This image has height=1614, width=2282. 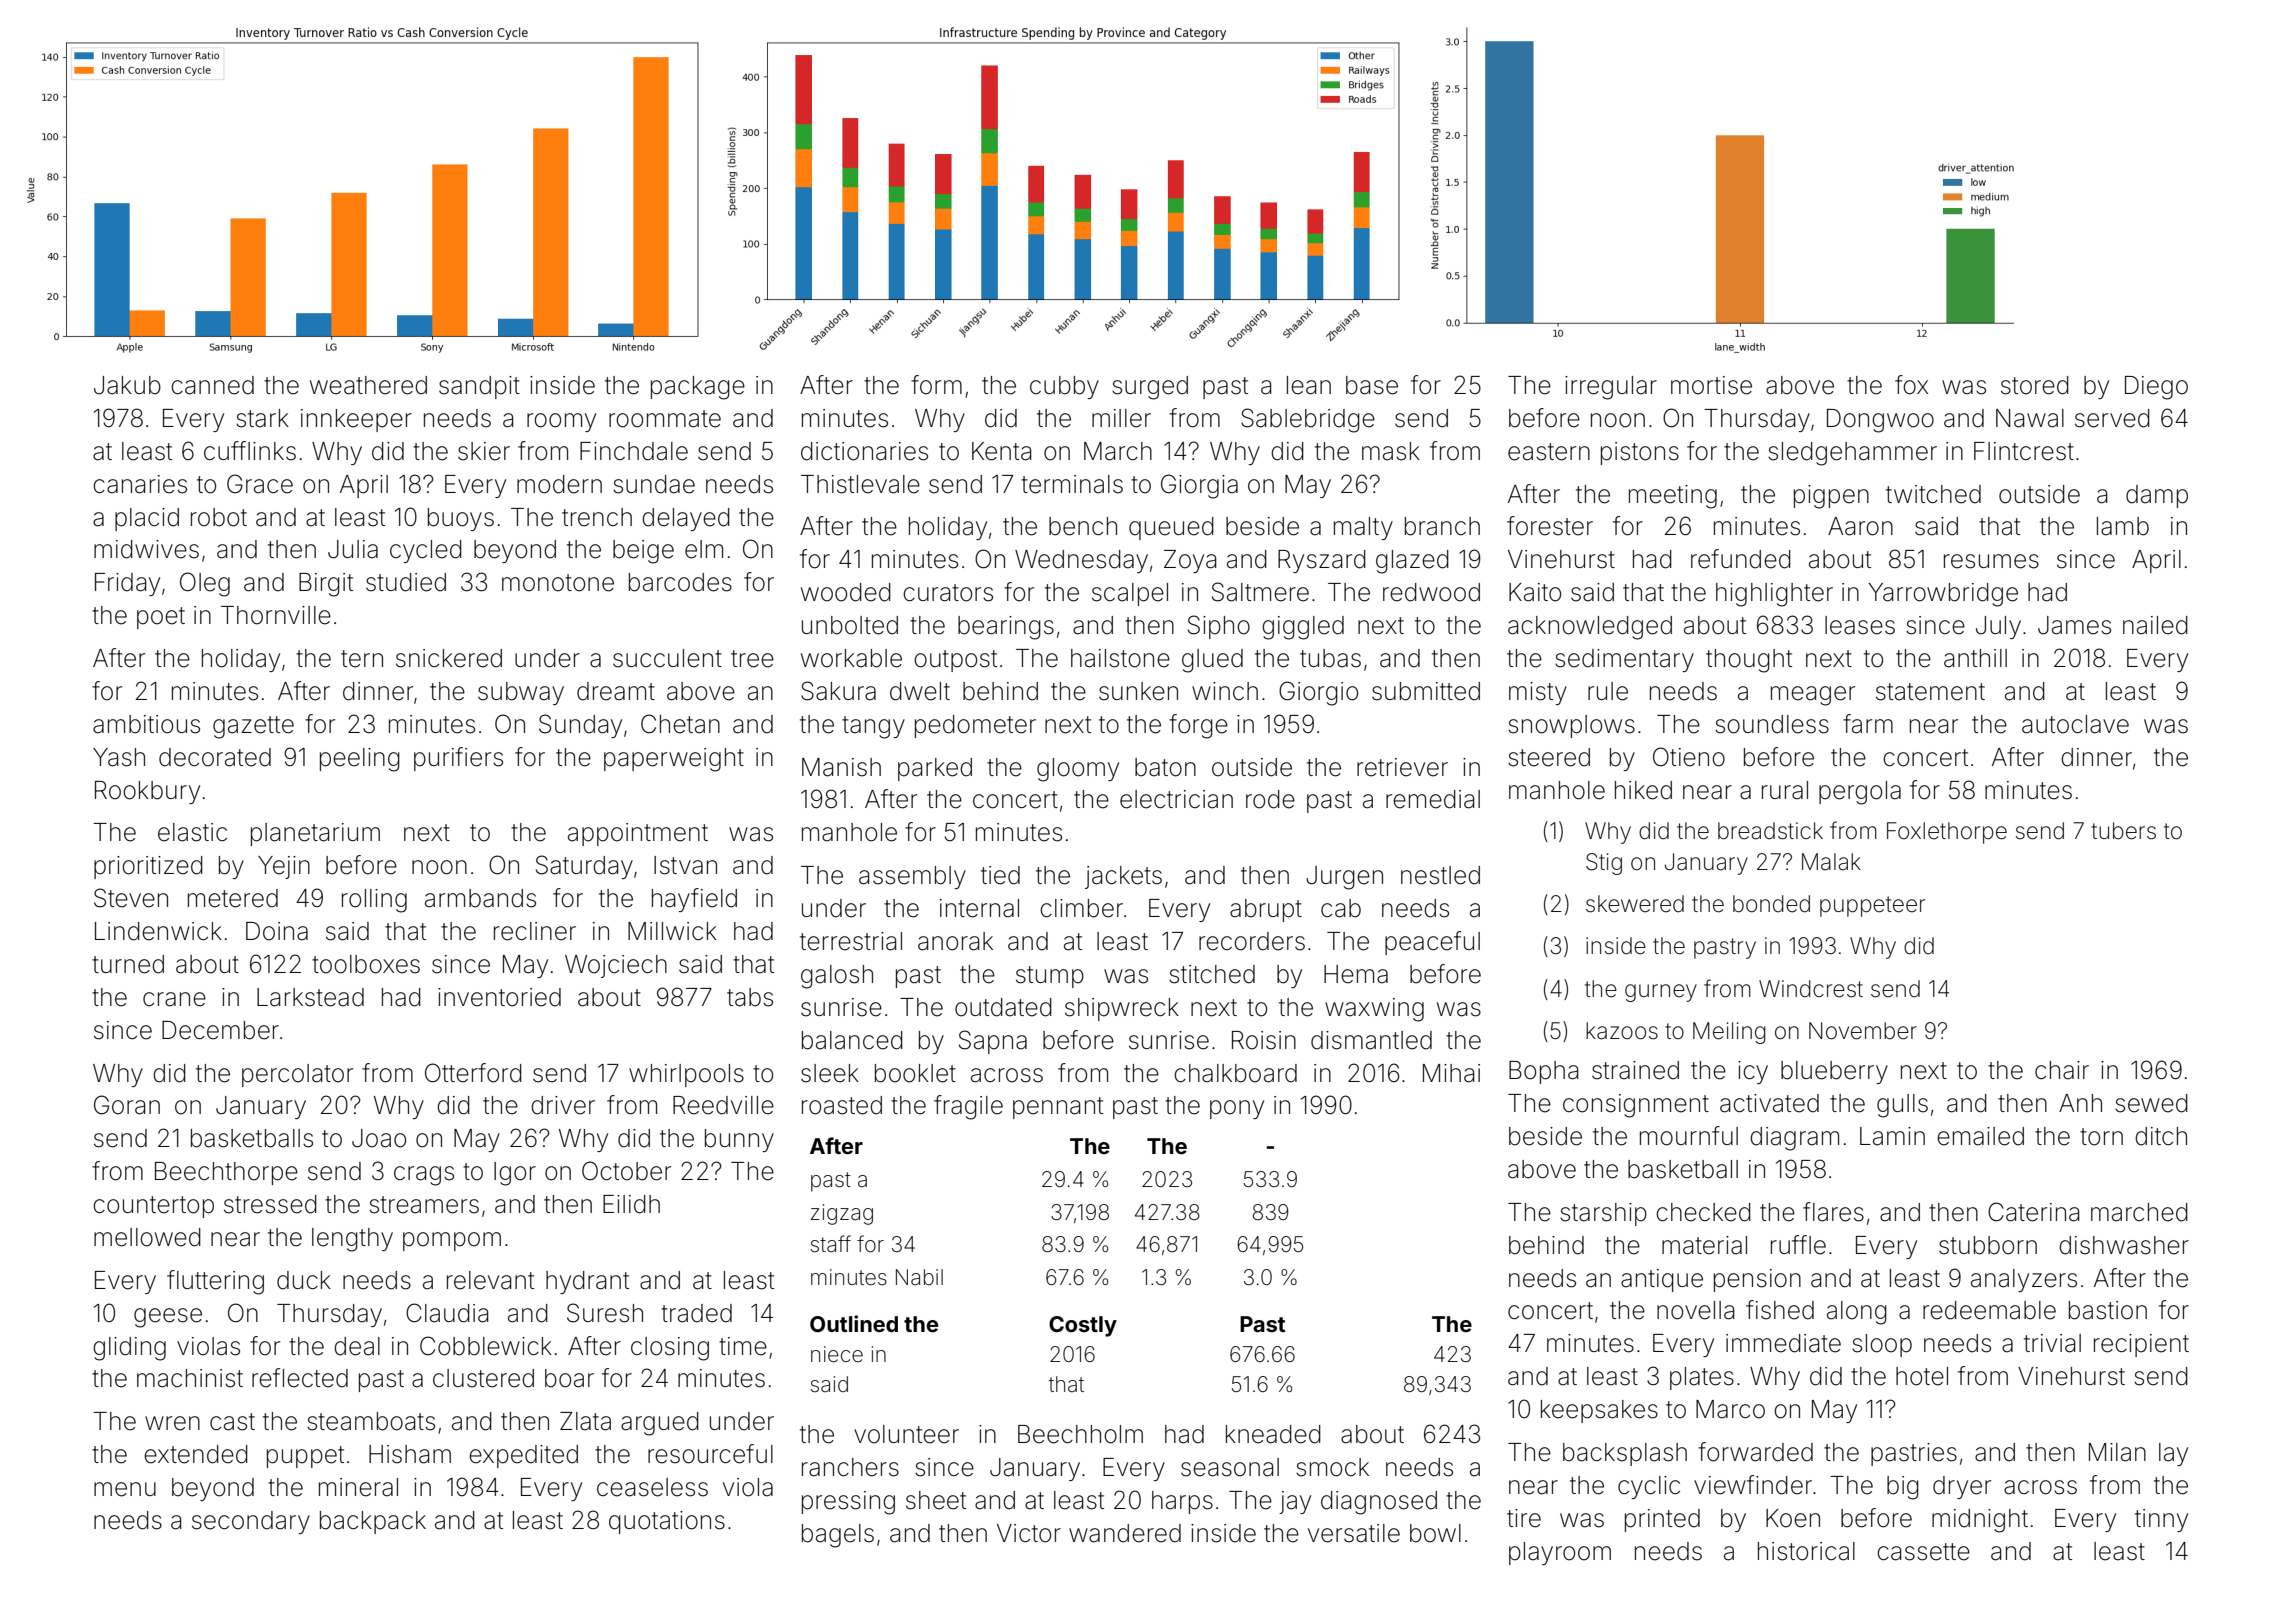 I want to click on countertop, so click(x=153, y=1207).
